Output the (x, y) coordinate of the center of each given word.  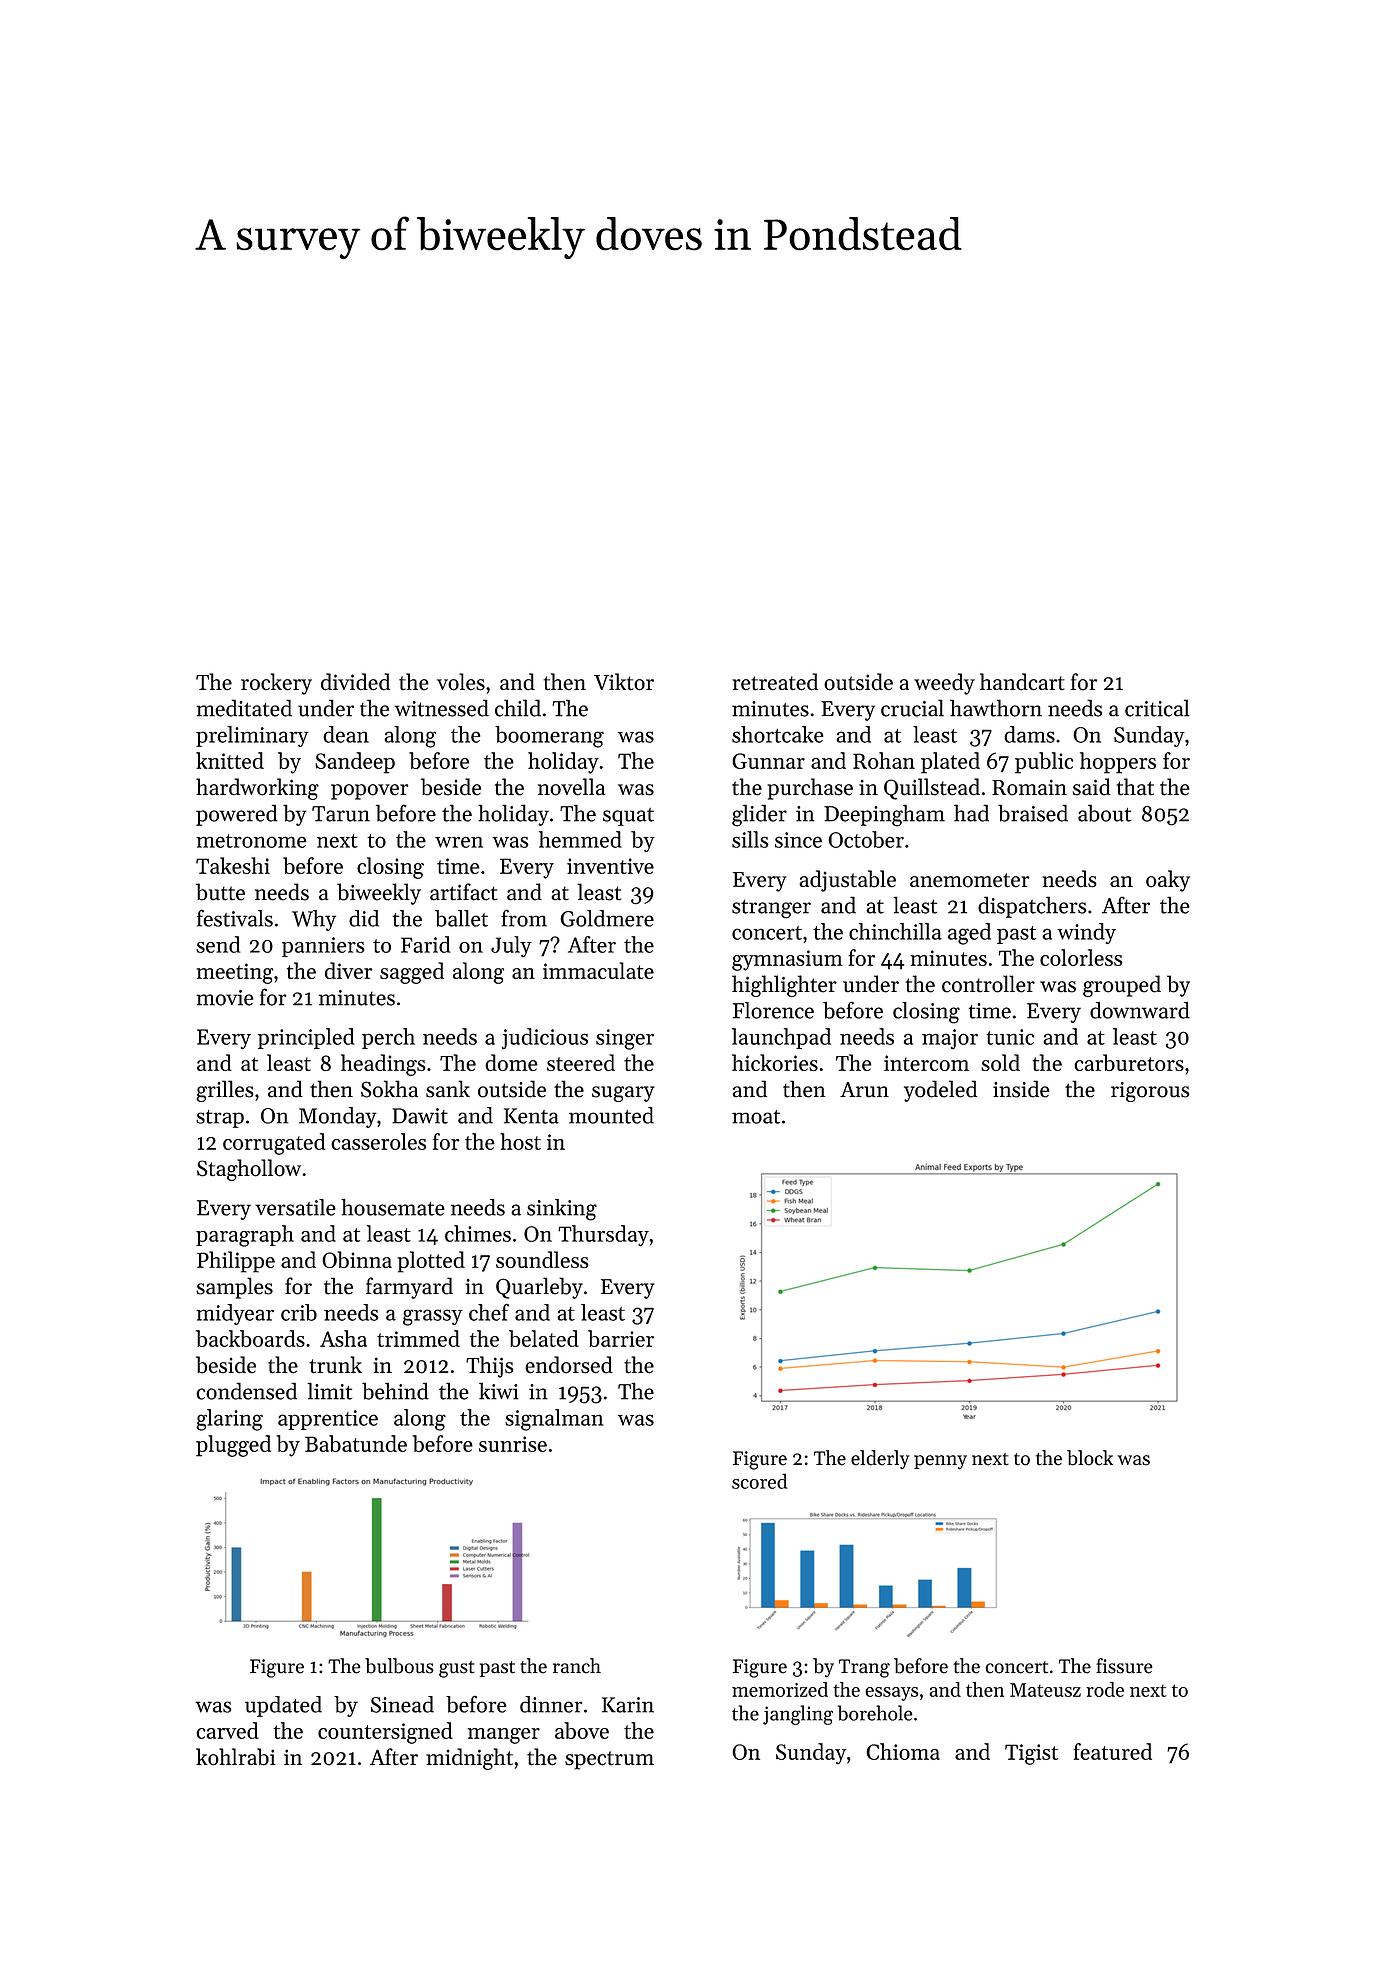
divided (355, 682)
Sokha (389, 1089)
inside (1021, 1089)
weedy (944, 684)
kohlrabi (236, 1757)
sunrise (513, 1444)
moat (756, 1117)
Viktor (624, 682)
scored (760, 1481)
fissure (1124, 1666)
